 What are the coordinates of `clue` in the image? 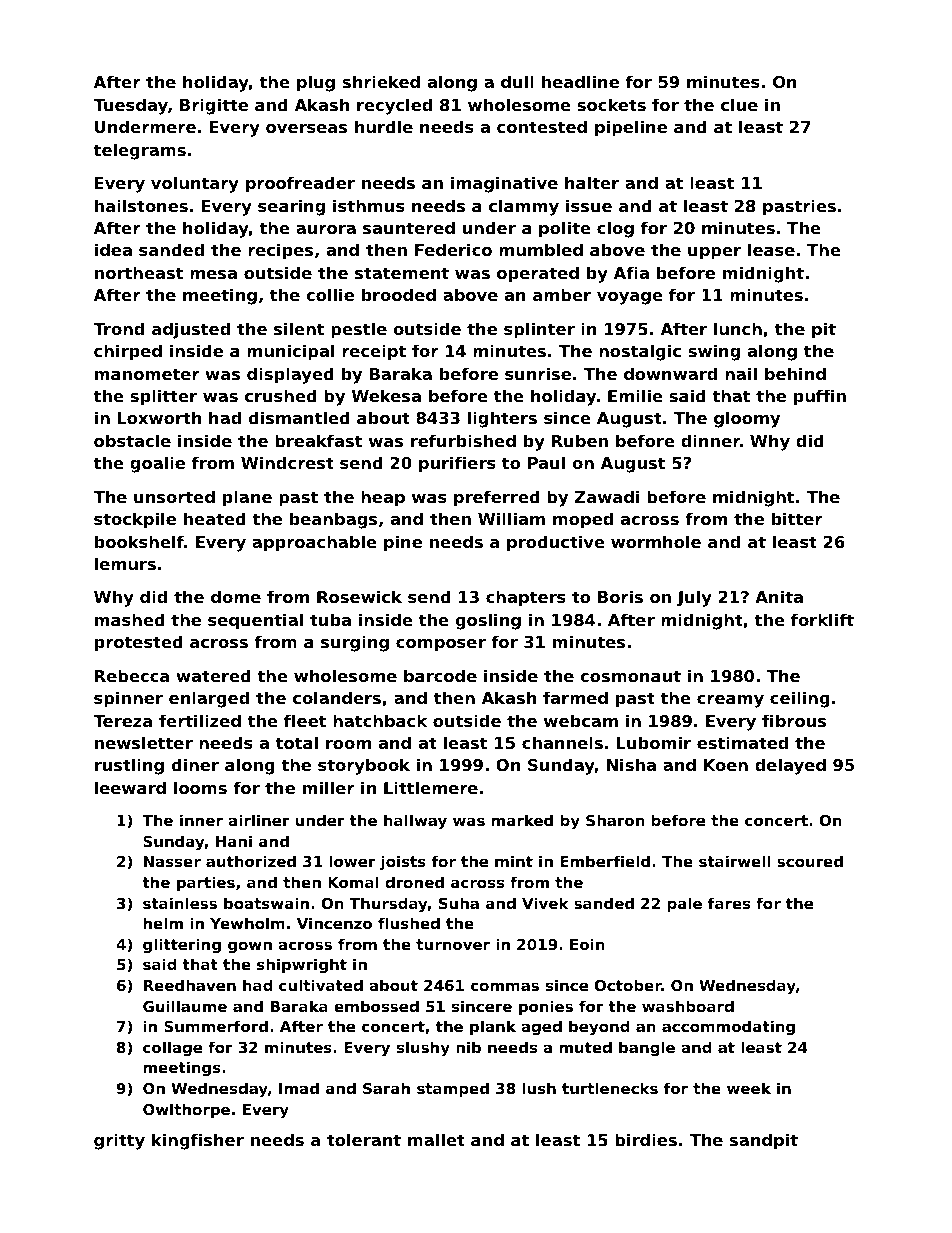 It's located at (739, 104).
